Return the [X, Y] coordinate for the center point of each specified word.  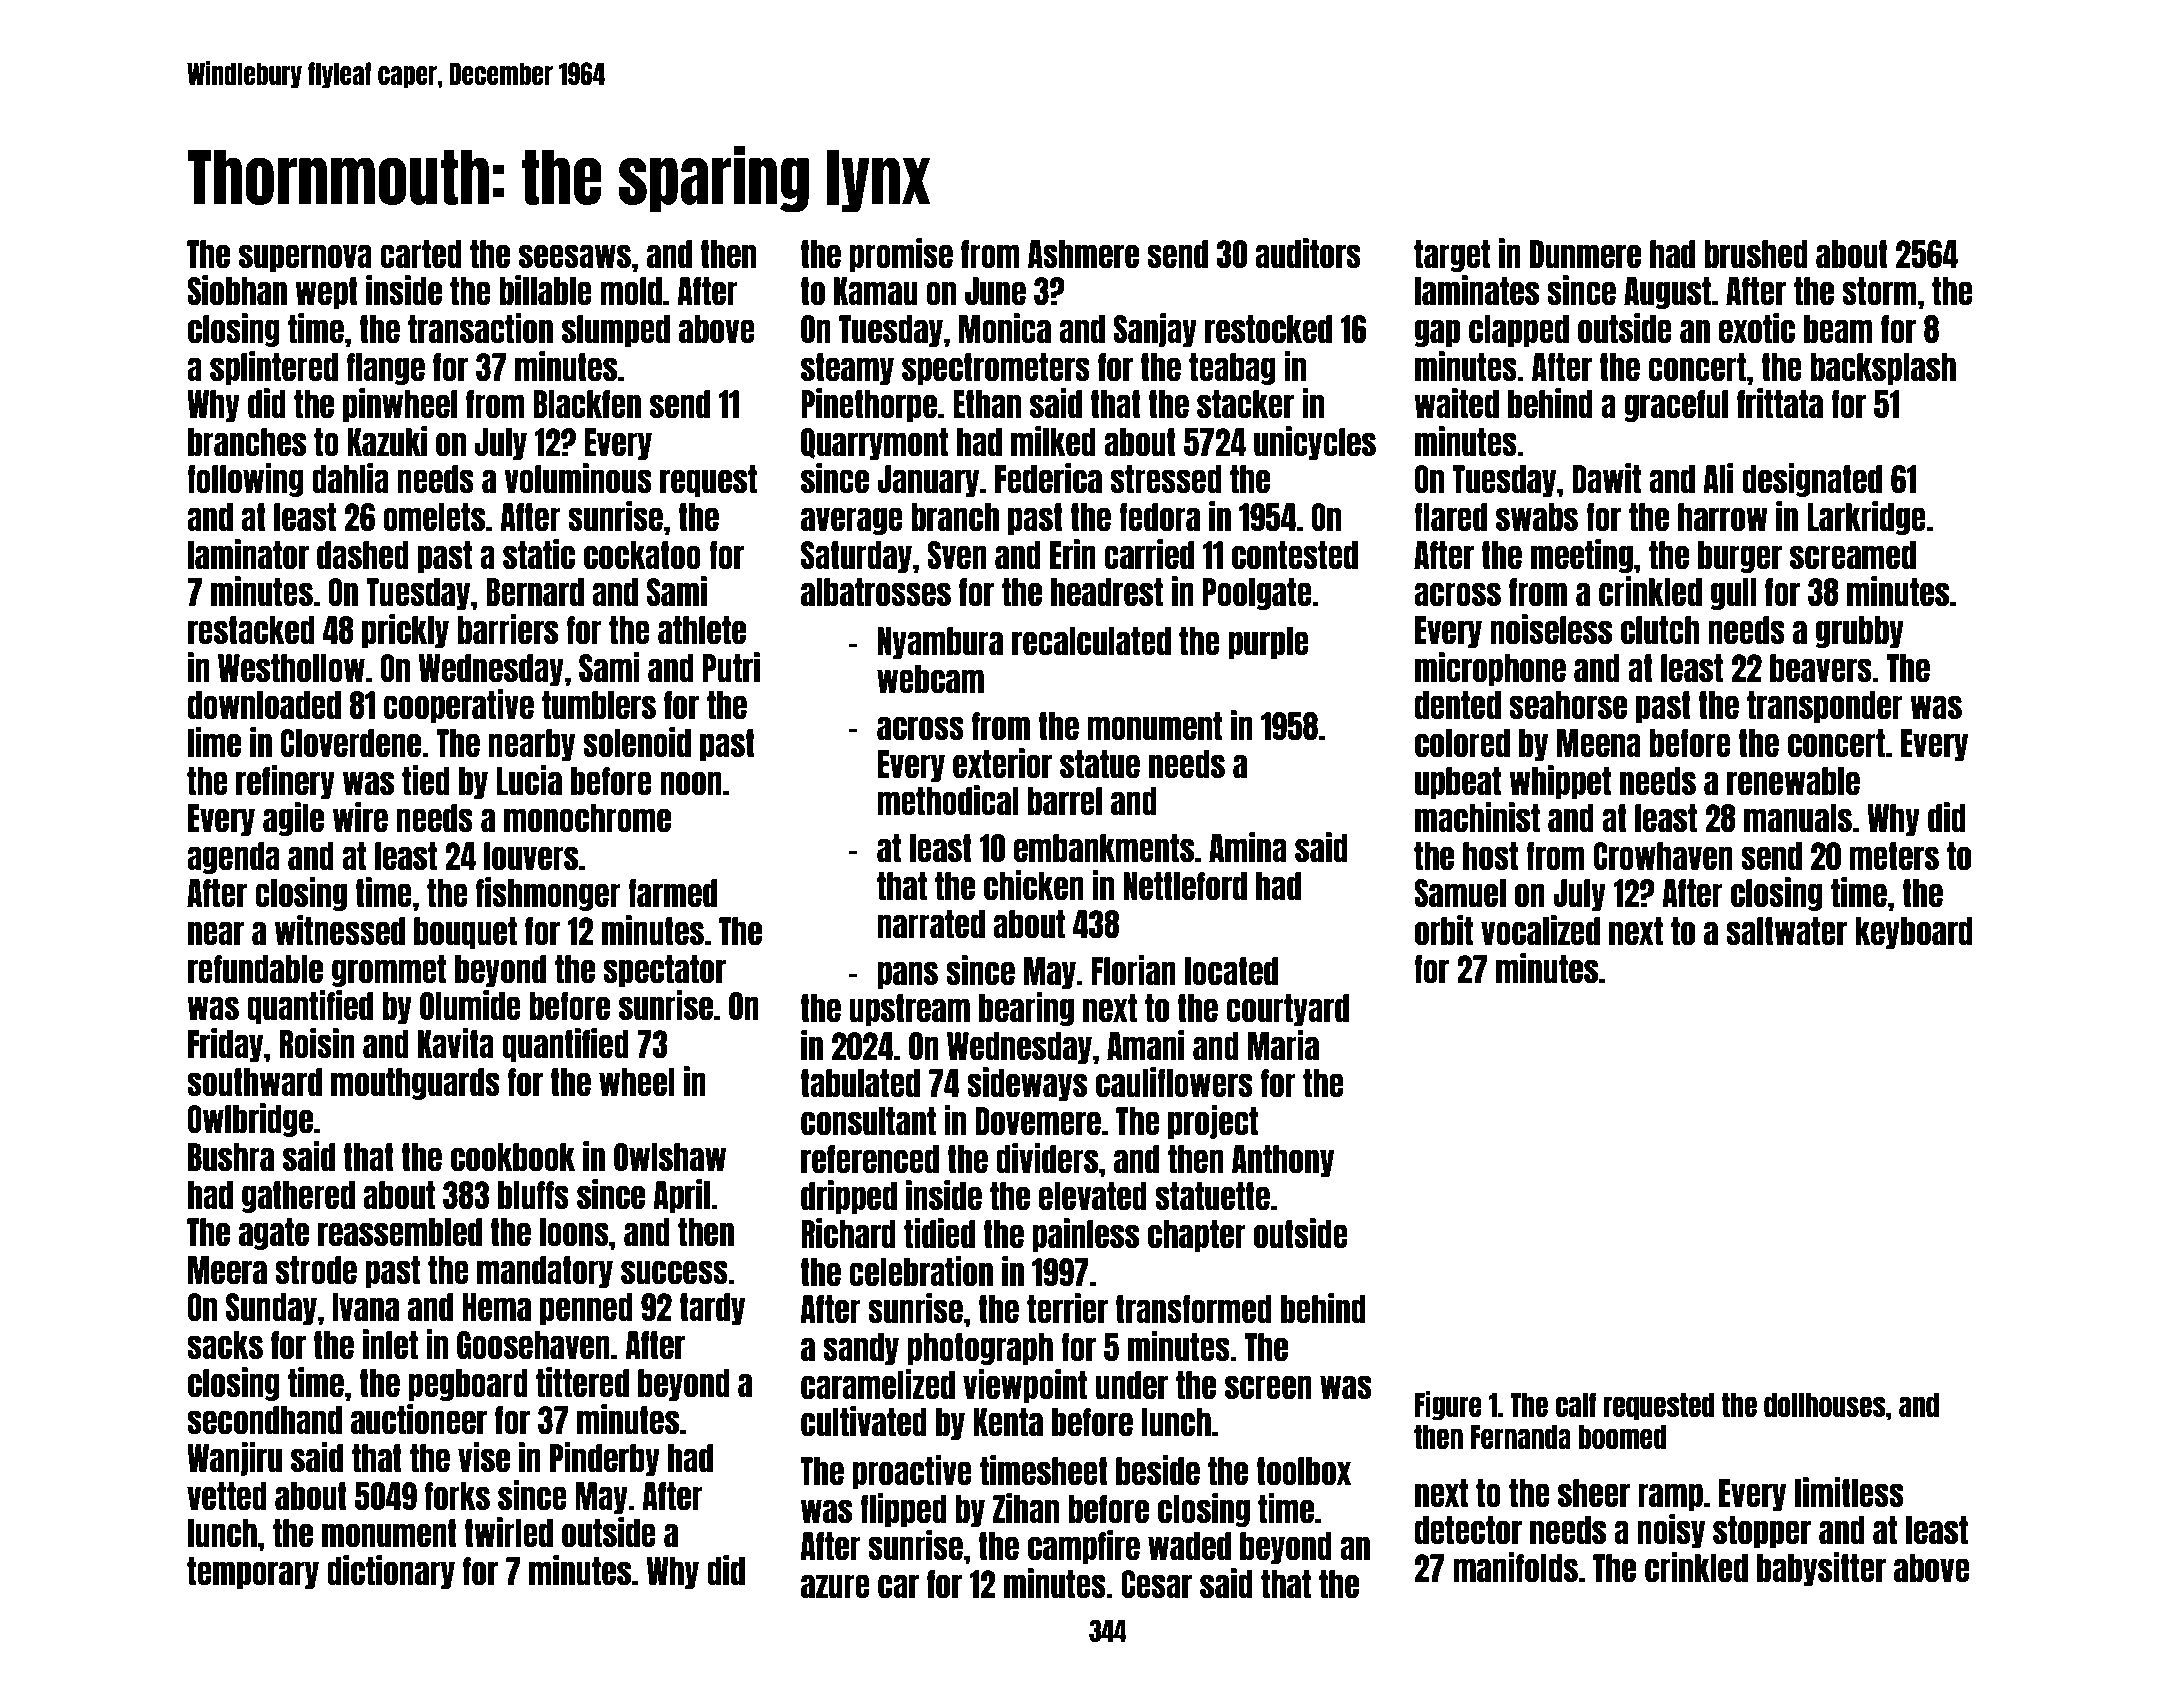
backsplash [1883, 369]
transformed [1193, 1309]
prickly [405, 631]
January [928, 481]
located [1231, 971]
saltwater [1786, 931]
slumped [616, 331]
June [995, 291]
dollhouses [1825, 1405]
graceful [1676, 406]
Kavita [456, 1043]
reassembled [400, 1232]
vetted [227, 1496]
